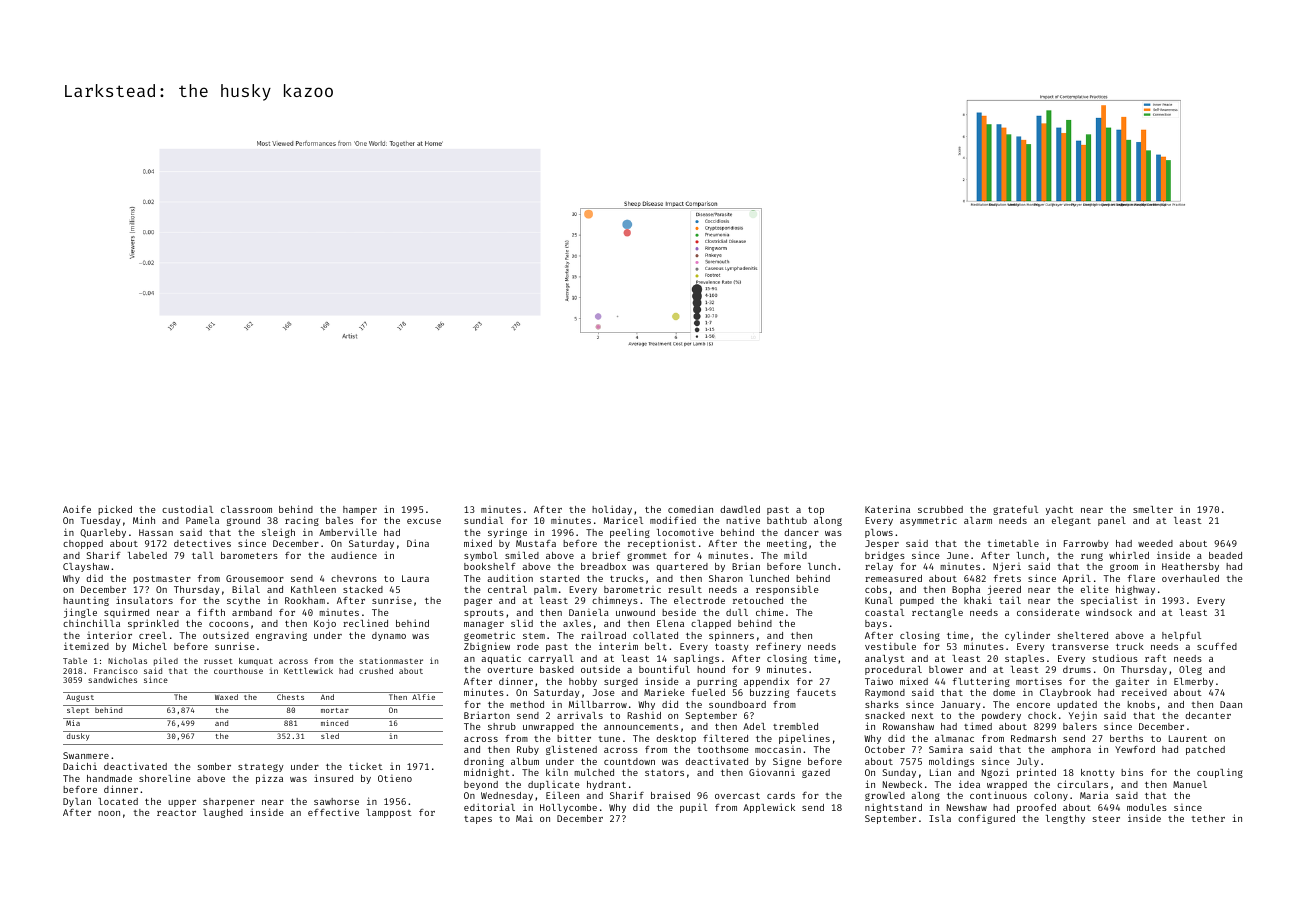  What do you see at coordinates (83, 544) in the screenshot?
I see `chopped` at bounding box center [83, 544].
